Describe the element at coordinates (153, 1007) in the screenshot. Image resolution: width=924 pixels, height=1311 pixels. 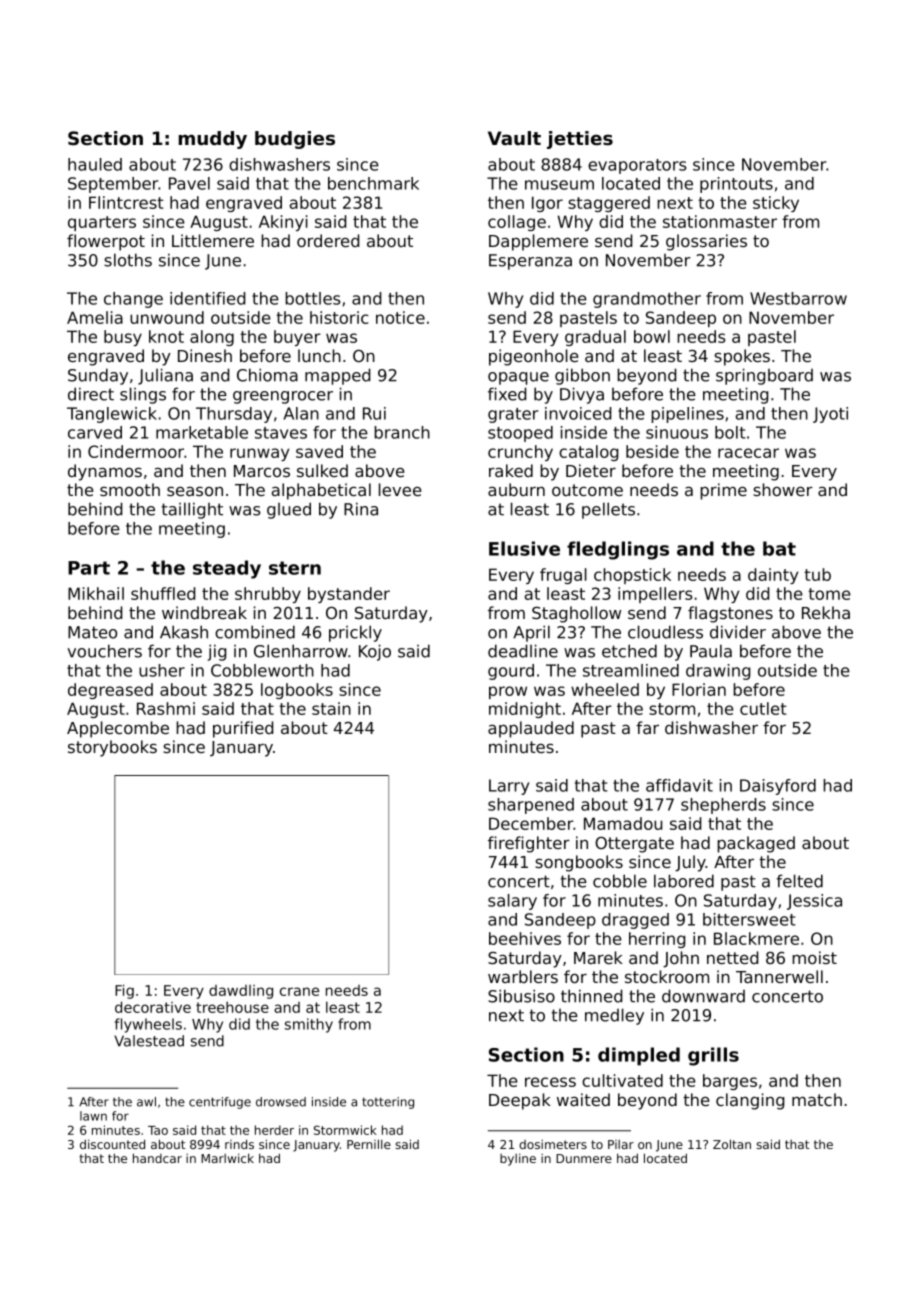
I see `decorative` at that location.
